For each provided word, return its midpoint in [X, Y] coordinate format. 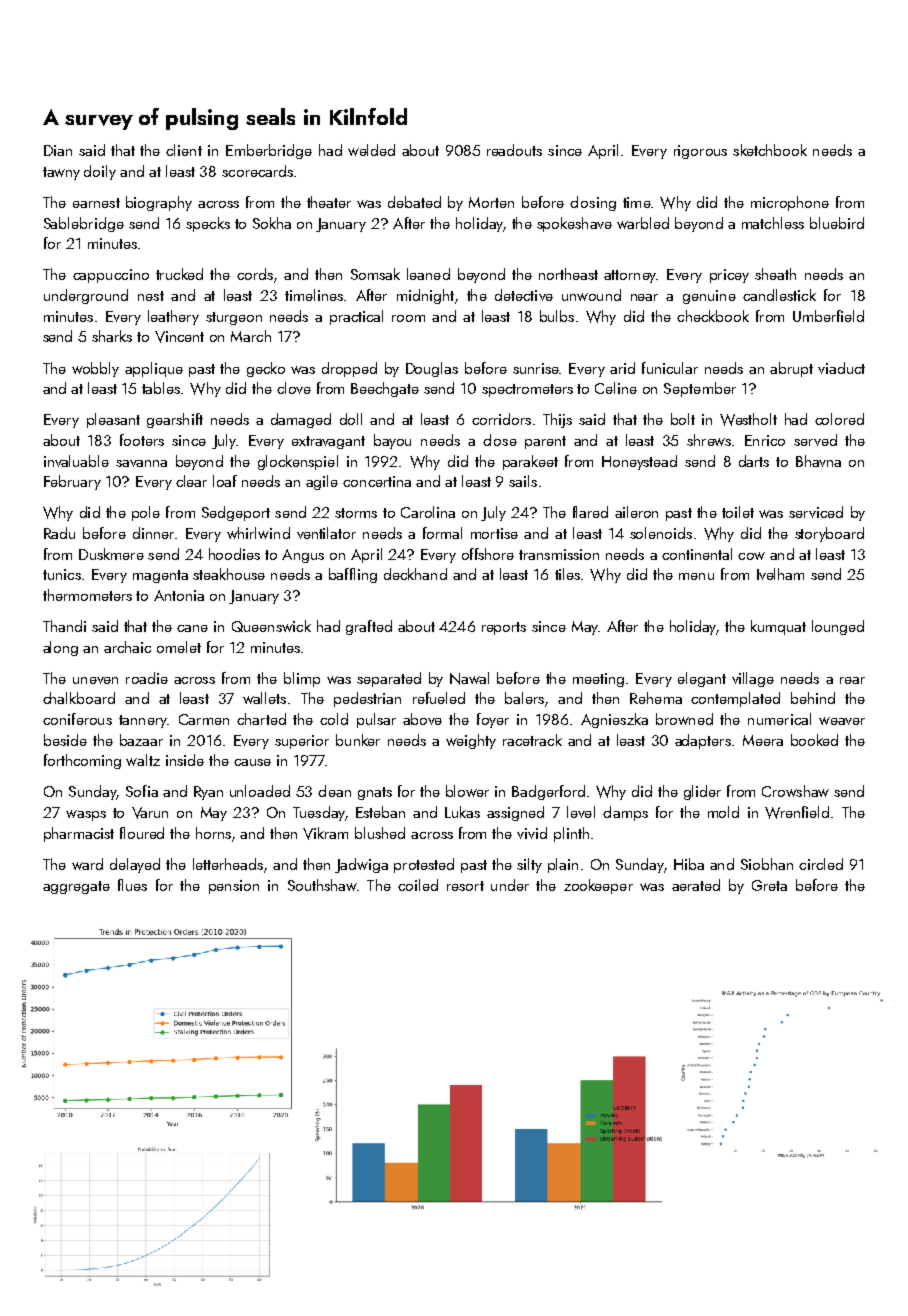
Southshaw [322, 885]
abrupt [791, 369]
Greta [769, 885]
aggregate [76, 887]
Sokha [272, 223]
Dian [58, 150]
